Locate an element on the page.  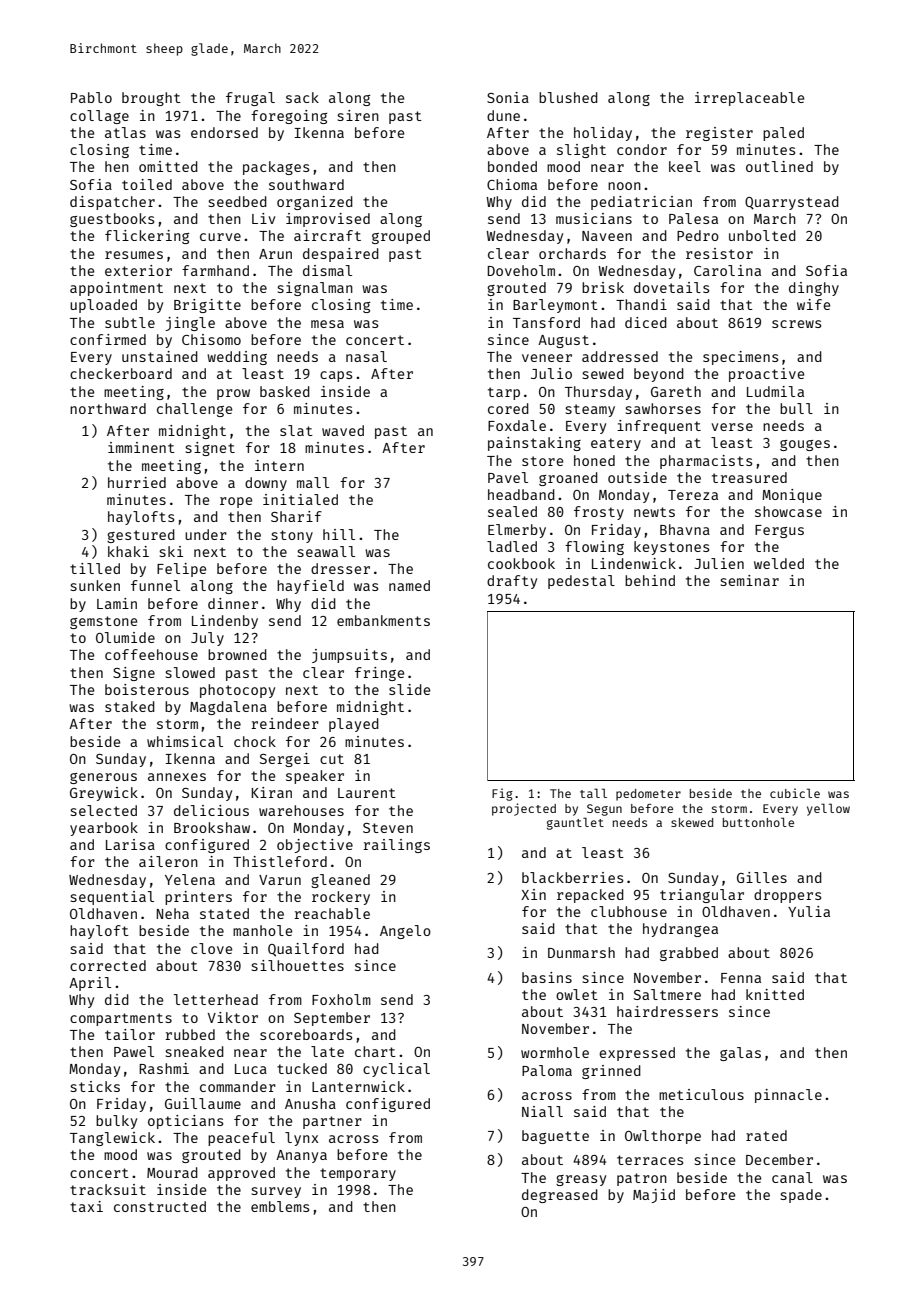
irreplaceable is located at coordinates (749, 99).
